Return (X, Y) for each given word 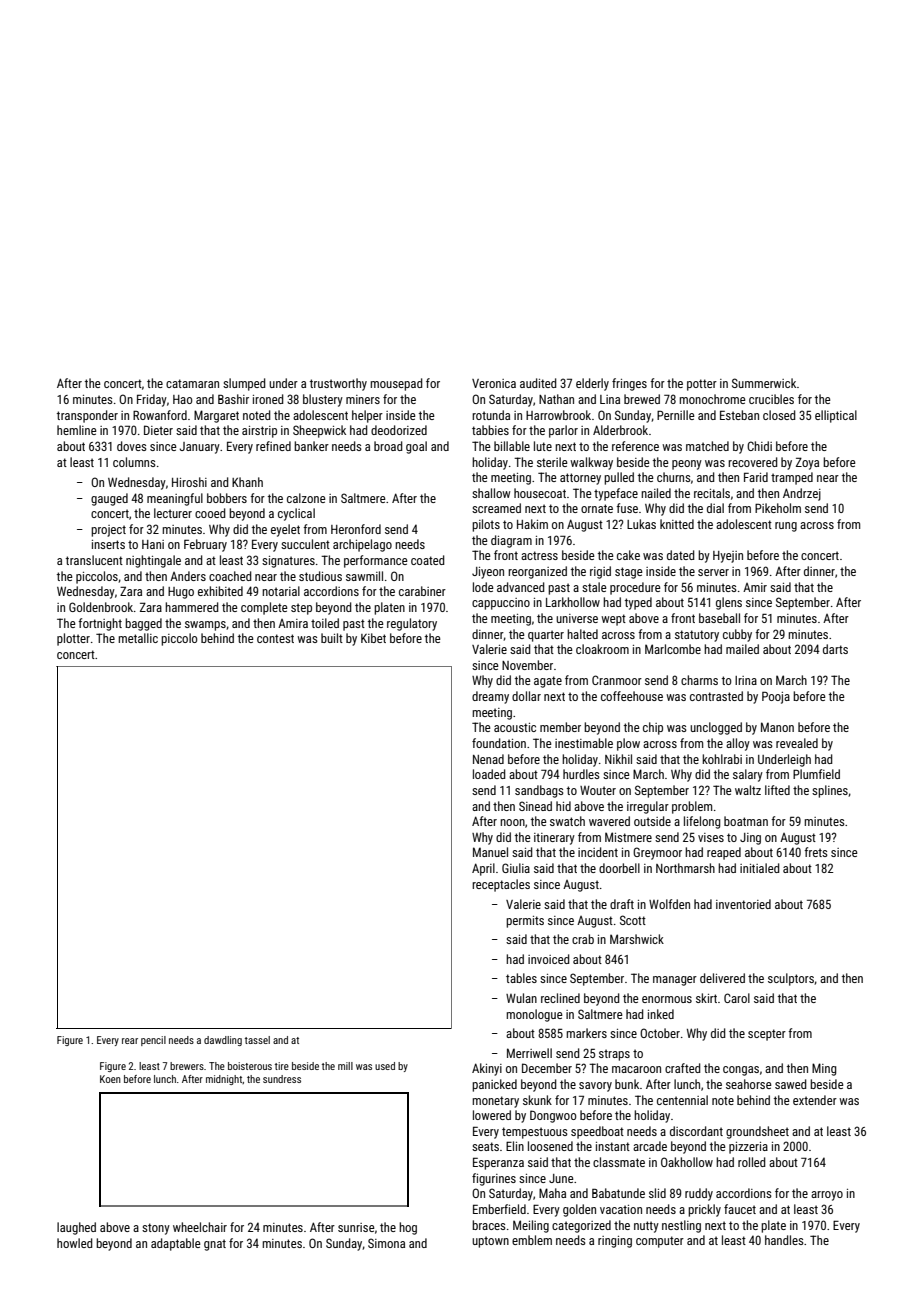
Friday (152, 400)
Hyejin (728, 557)
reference (635, 446)
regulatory (412, 624)
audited (538, 383)
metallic (138, 638)
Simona (386, 1243)
